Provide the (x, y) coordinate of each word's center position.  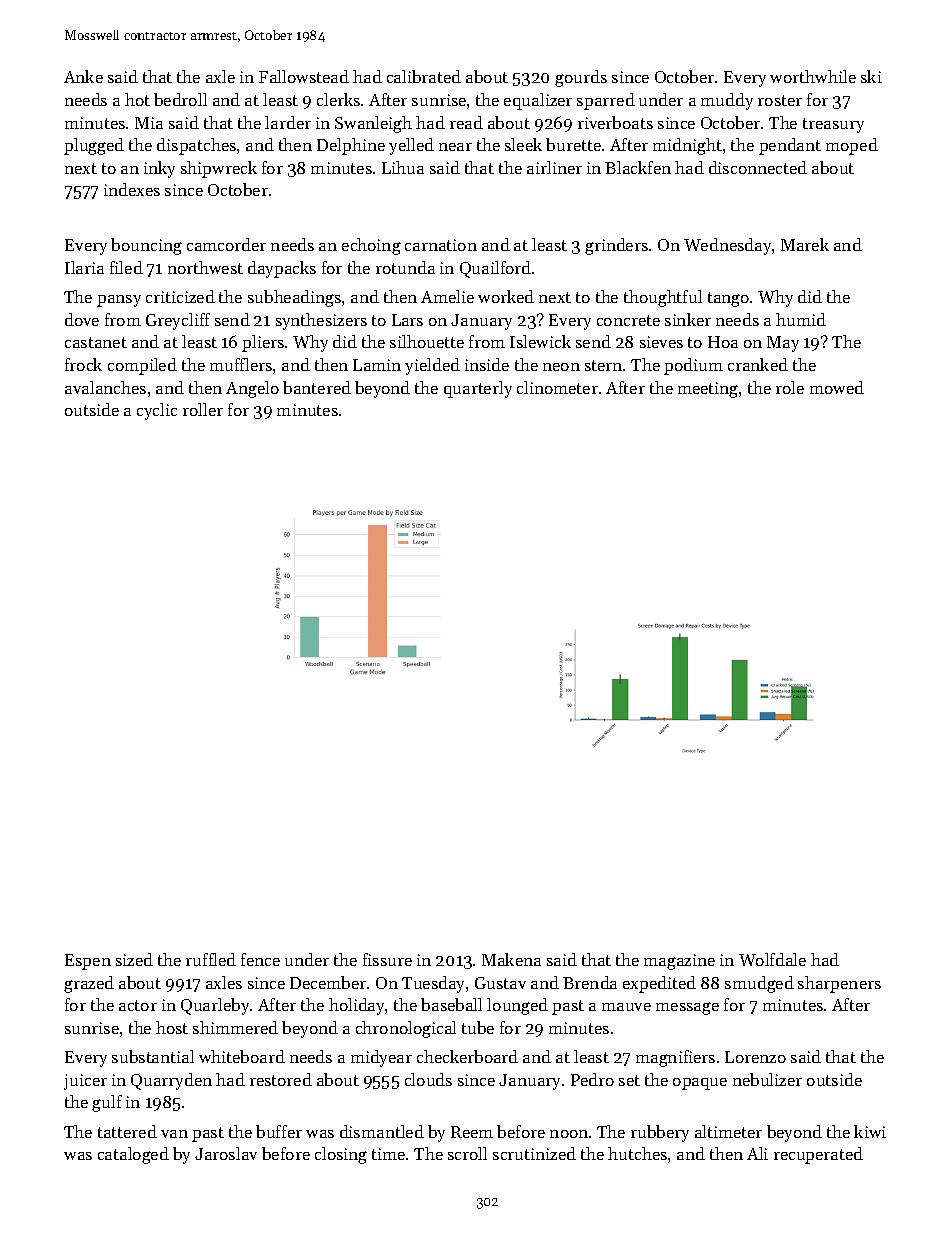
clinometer (557, 387)
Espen (88, 962)
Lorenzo (755, 1057)
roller (203, 409)
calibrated (424, 76)
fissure (387, 959)
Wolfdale (772, 959)
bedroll (180, 99)
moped (852, 146)
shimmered (235, 1027)
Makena (511, 959)
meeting (708, 390)
